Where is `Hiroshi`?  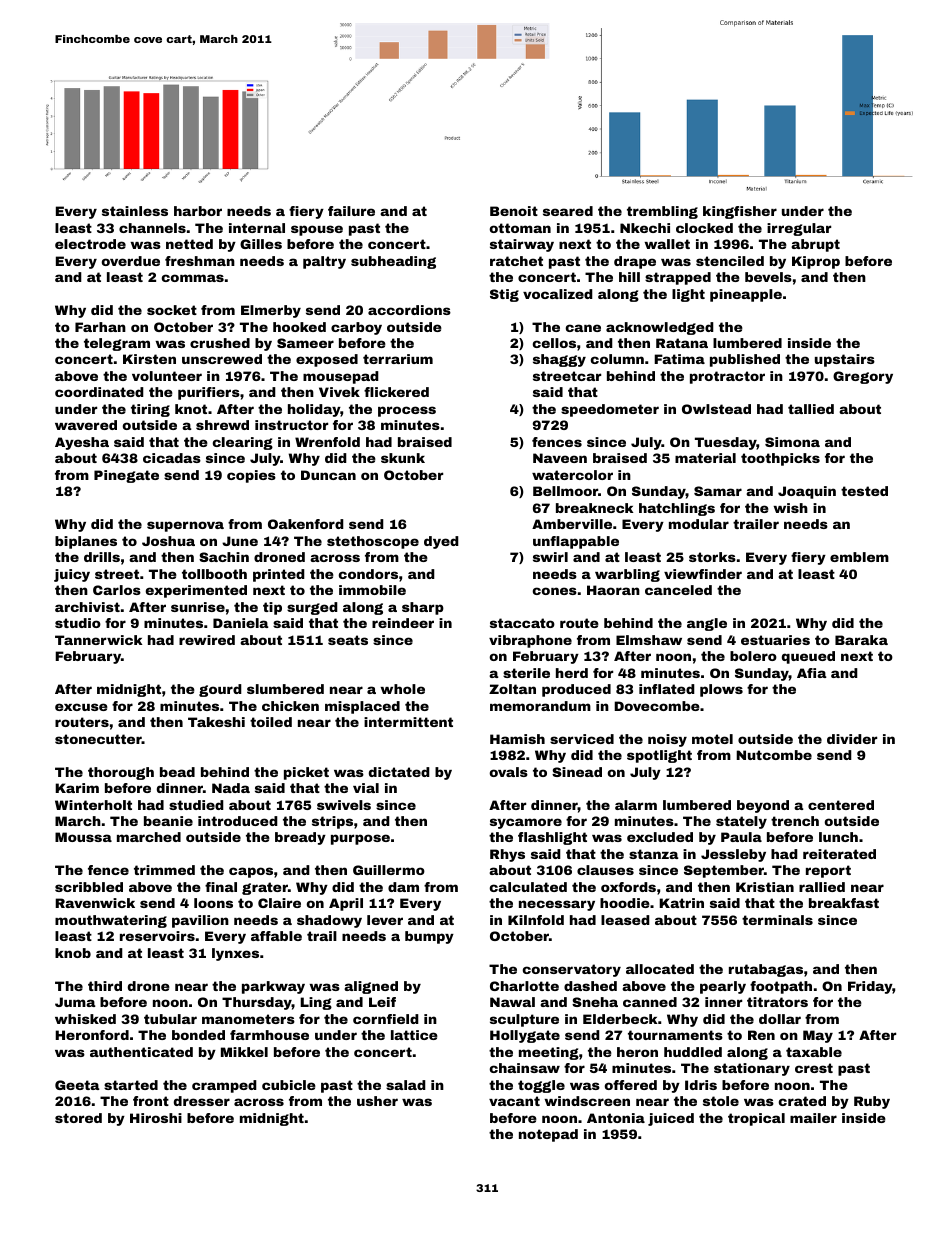
Hiroshi is located at coordinates (156, 1118).
